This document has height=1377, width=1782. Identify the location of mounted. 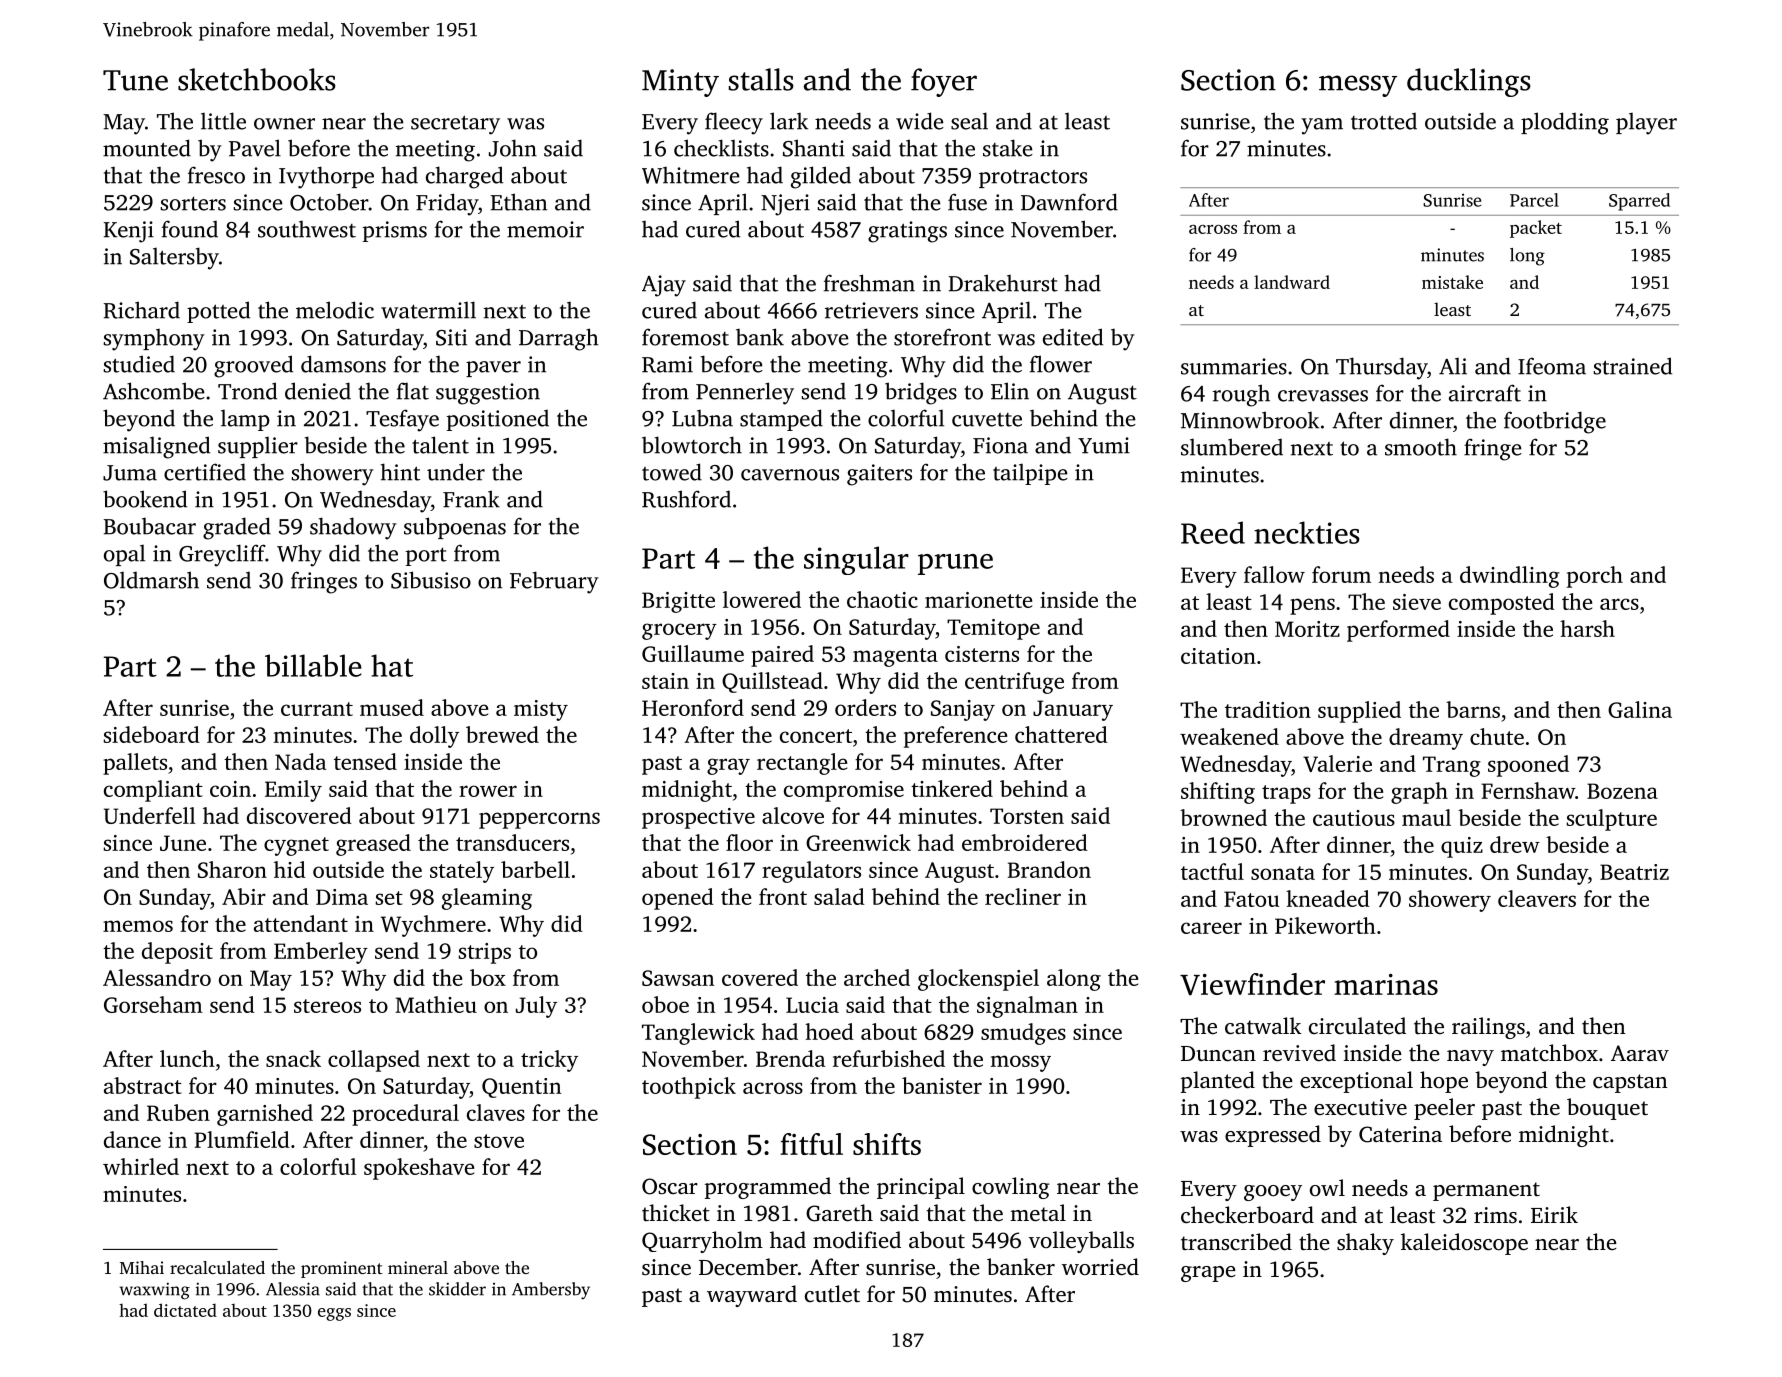
(147, 148).
